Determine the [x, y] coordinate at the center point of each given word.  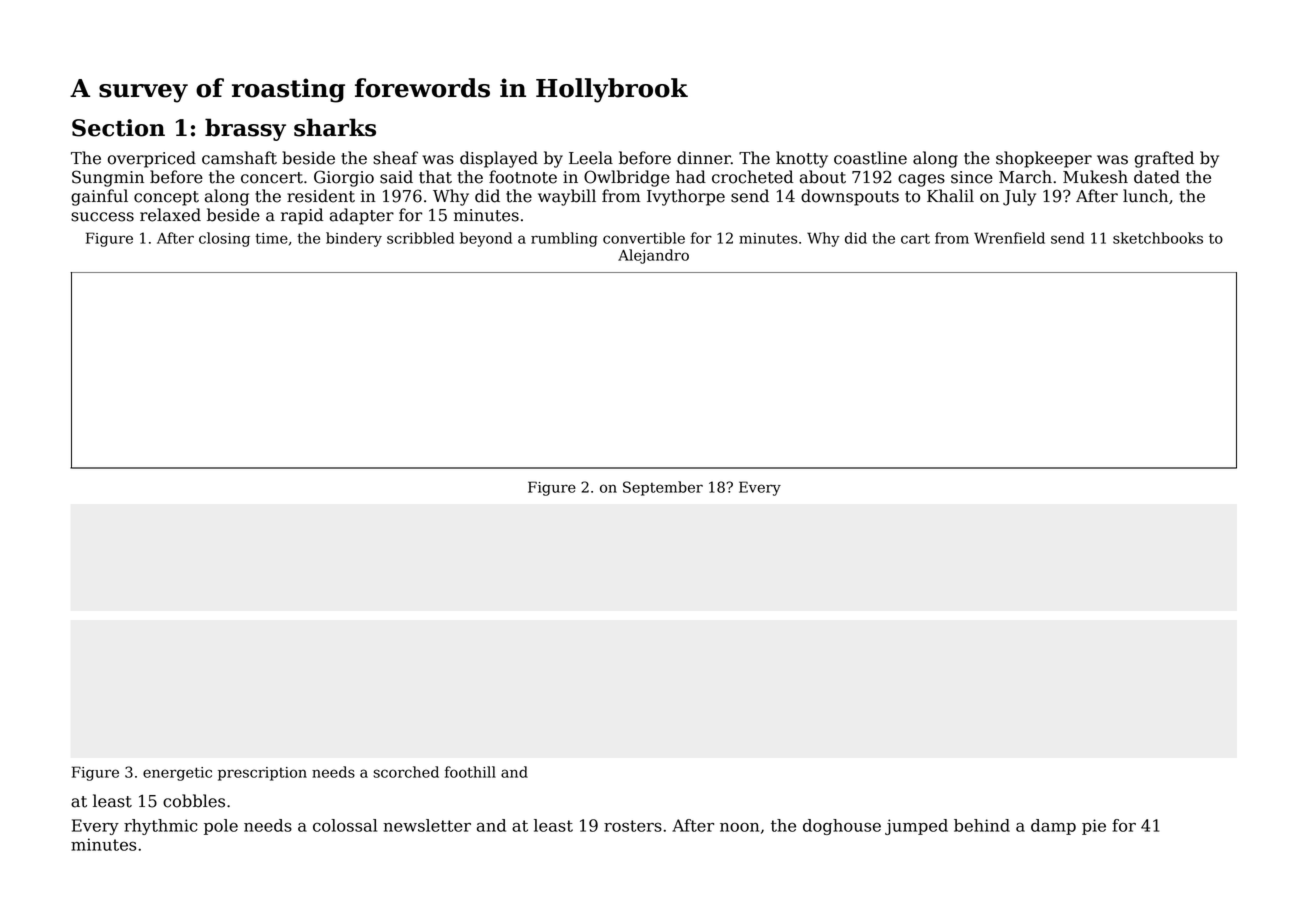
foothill [470, 772]
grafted [1164, 159]
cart [915, 238]
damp [1053, 827]
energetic [177, 774]
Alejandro [653, 256]
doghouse [842, 827]
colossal [345, 825]
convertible [644, 238]
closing [224, 239]
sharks [335, 127]
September [663, 488]
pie [1094, 827]
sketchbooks [1158, 238]
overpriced [152, 159]
